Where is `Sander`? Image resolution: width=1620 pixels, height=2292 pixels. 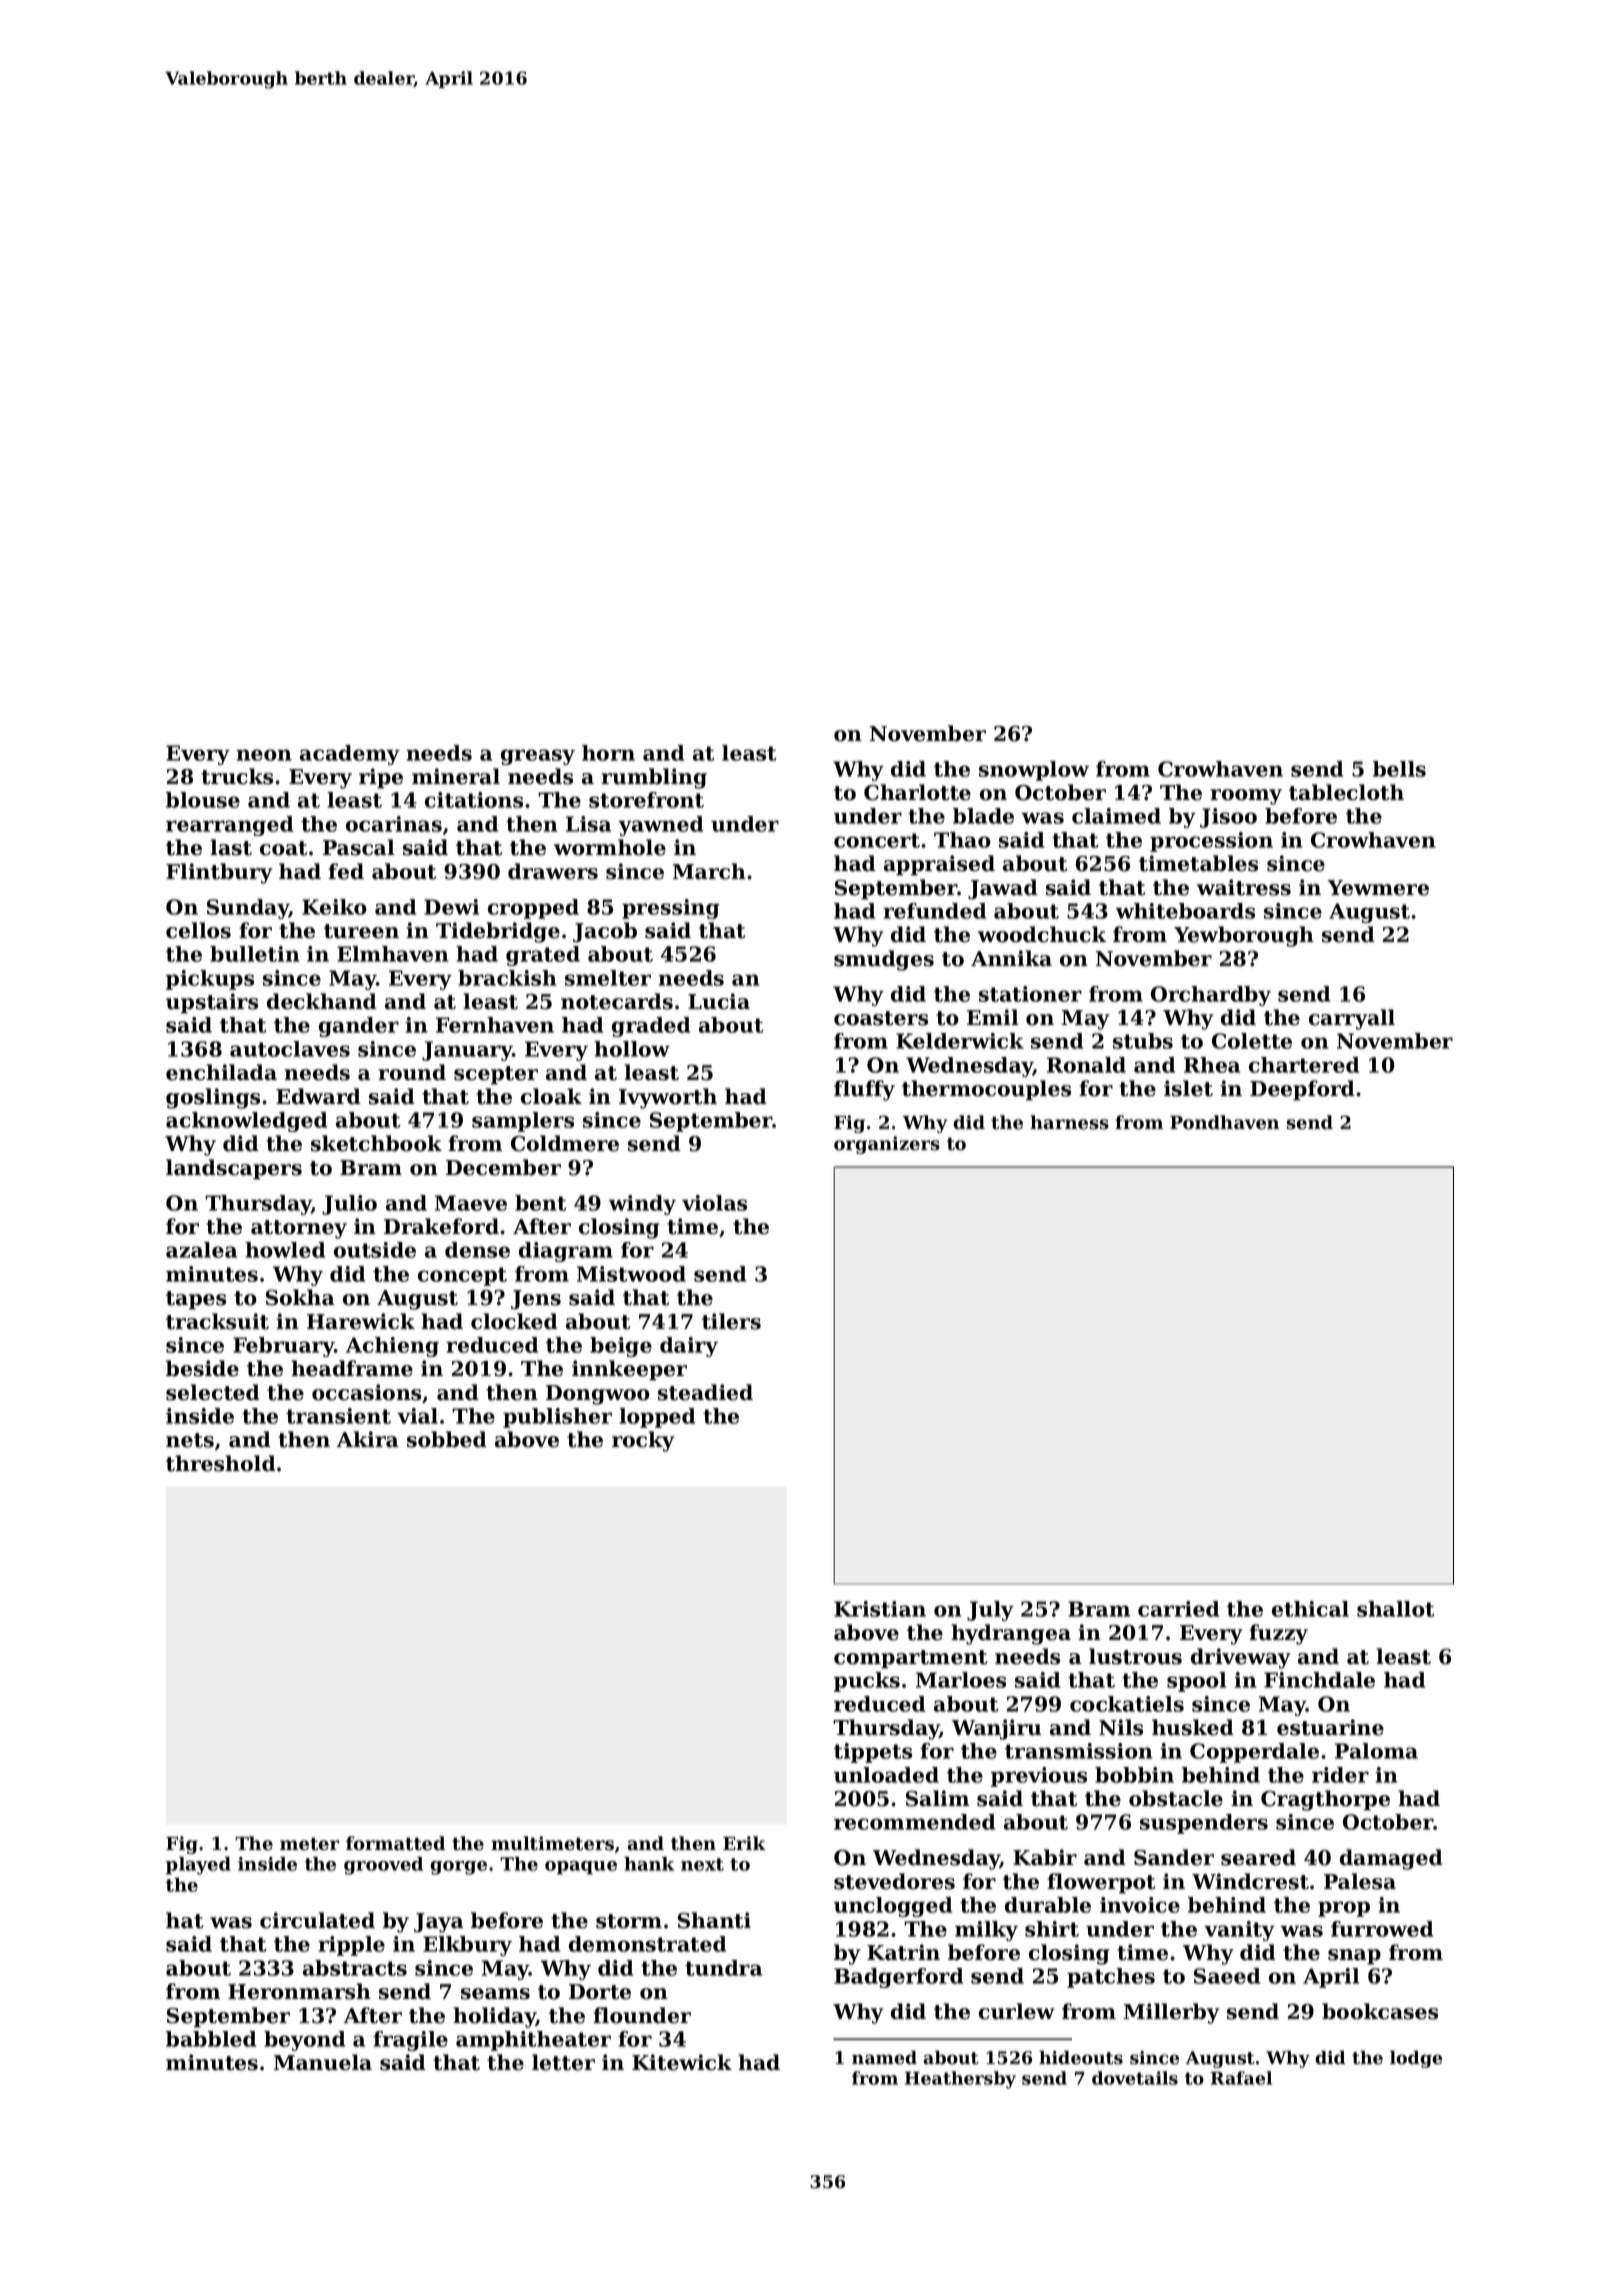 Sander is located at coordinates (1174, 1857).
